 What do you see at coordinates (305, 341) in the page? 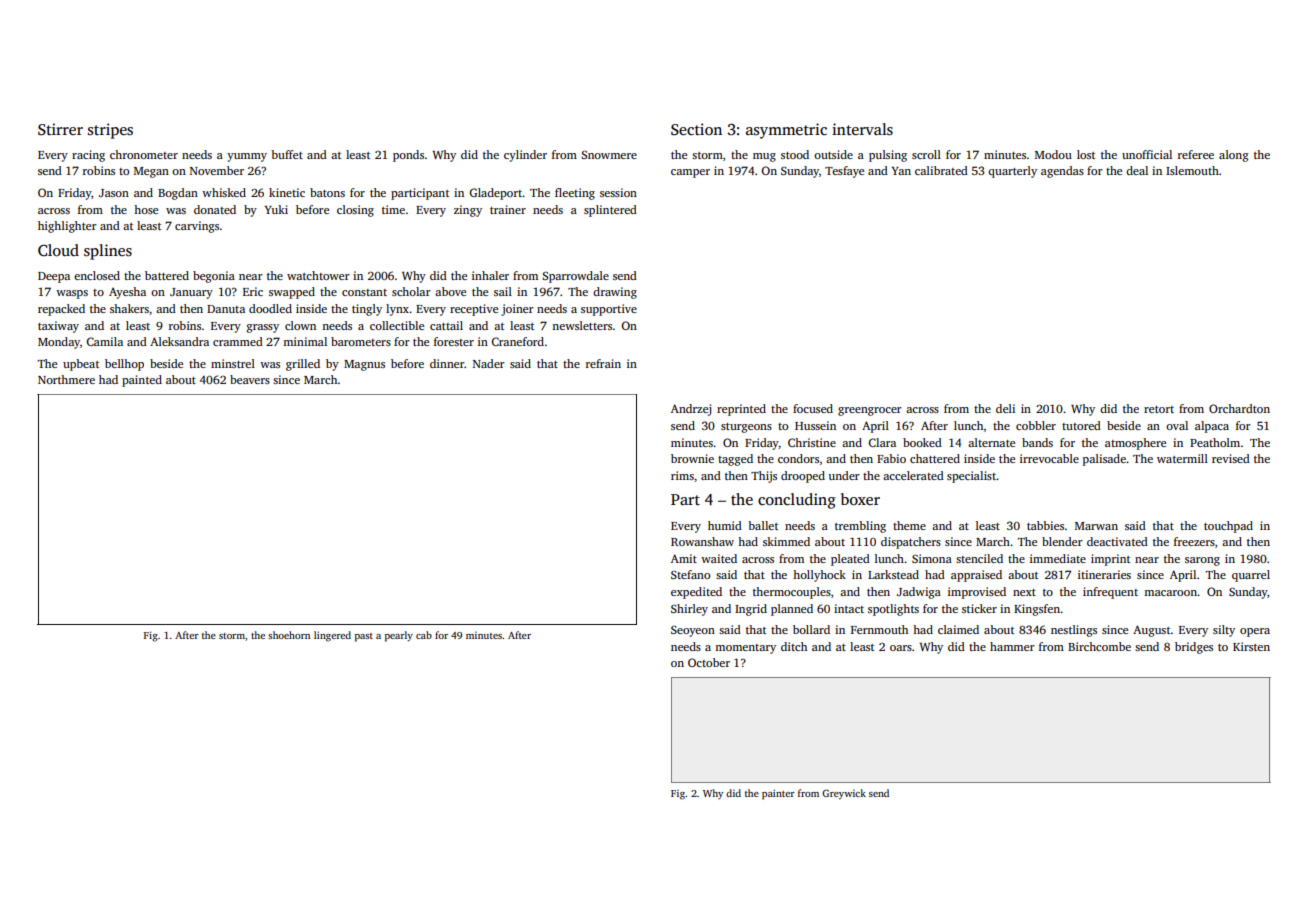
I see `minimal` at bounding box center [305, 341].
